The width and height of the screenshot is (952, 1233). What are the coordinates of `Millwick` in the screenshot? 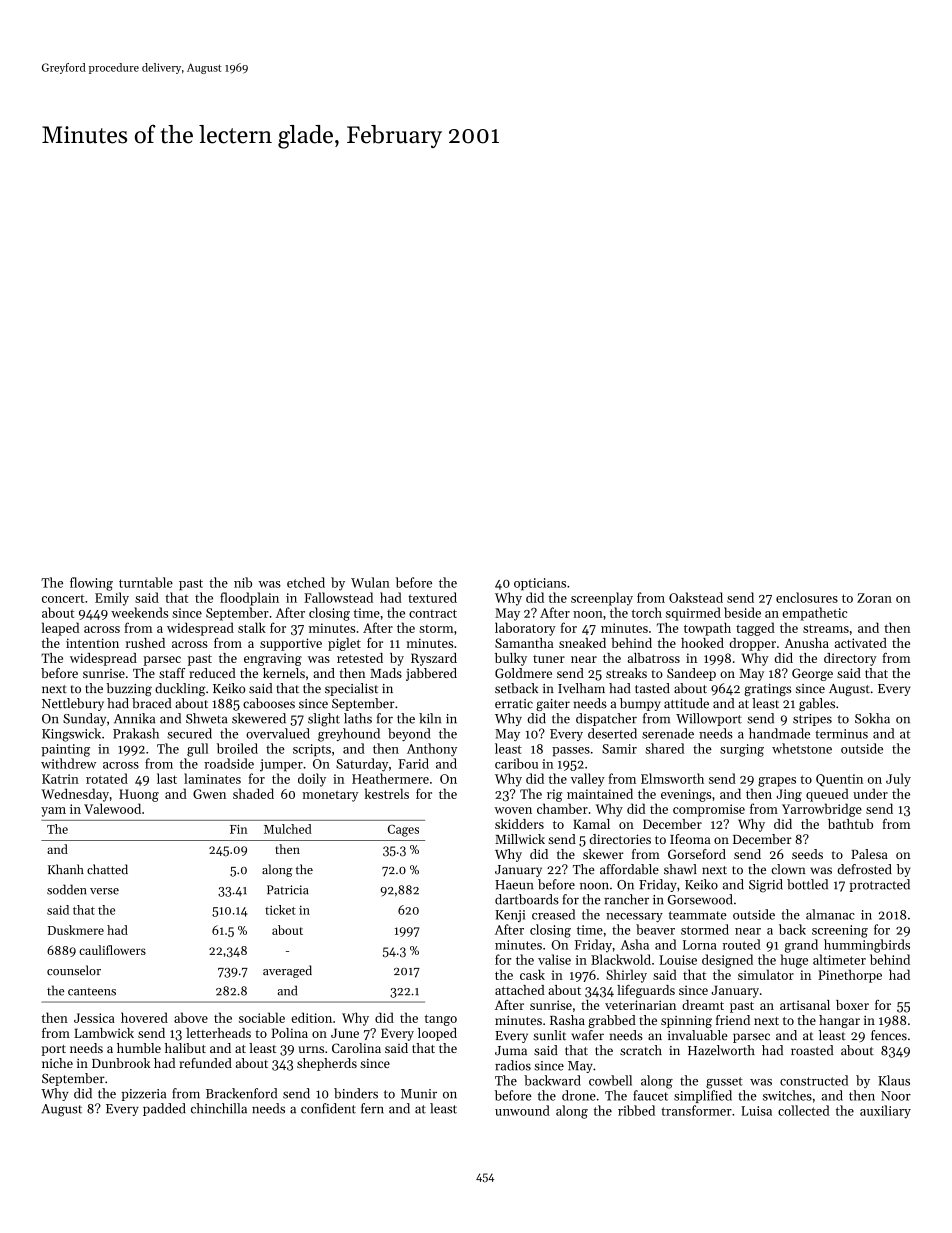 It's located at (520, 839).
